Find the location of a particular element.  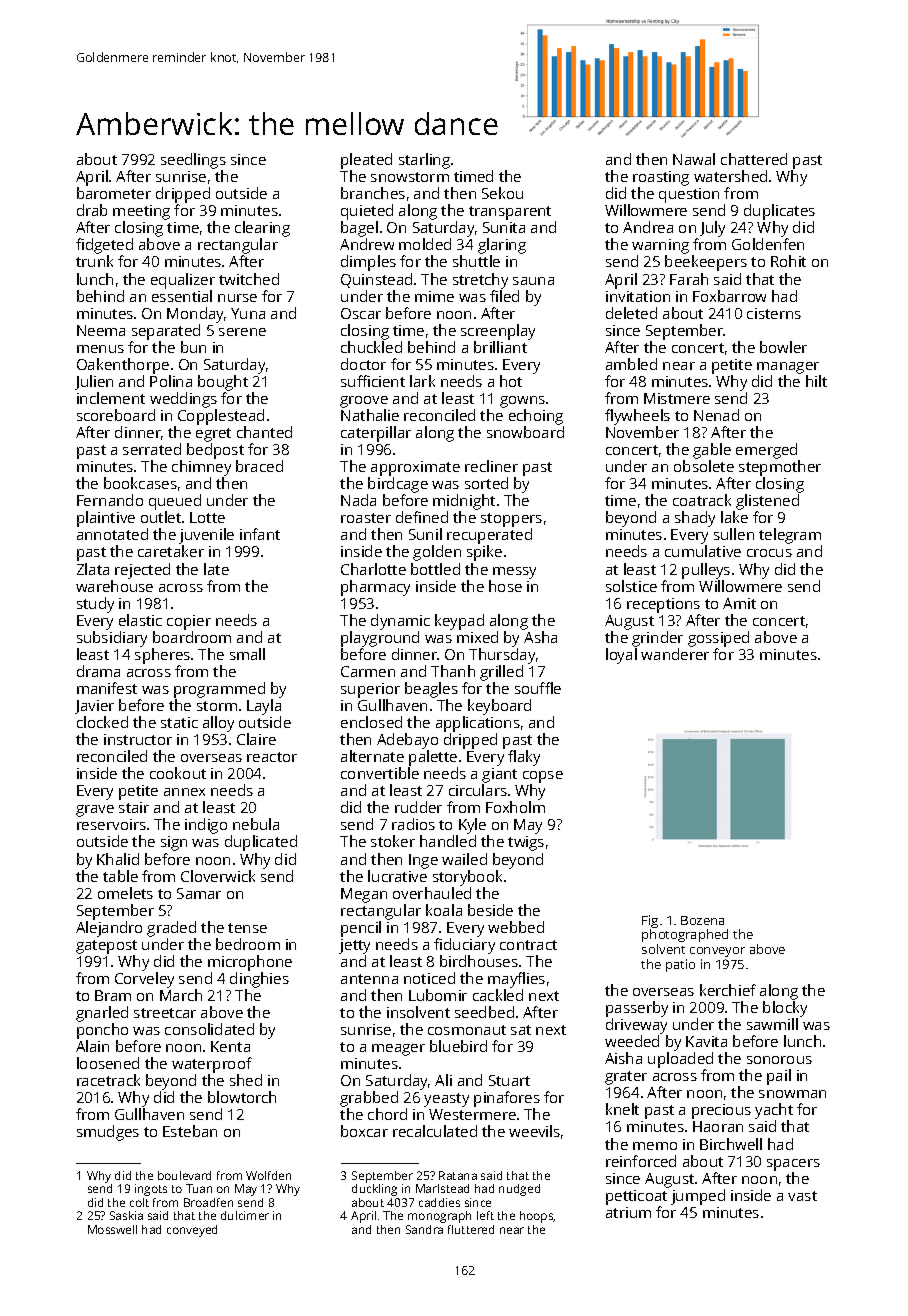

Sekou is located at coordinates (502, 193).
